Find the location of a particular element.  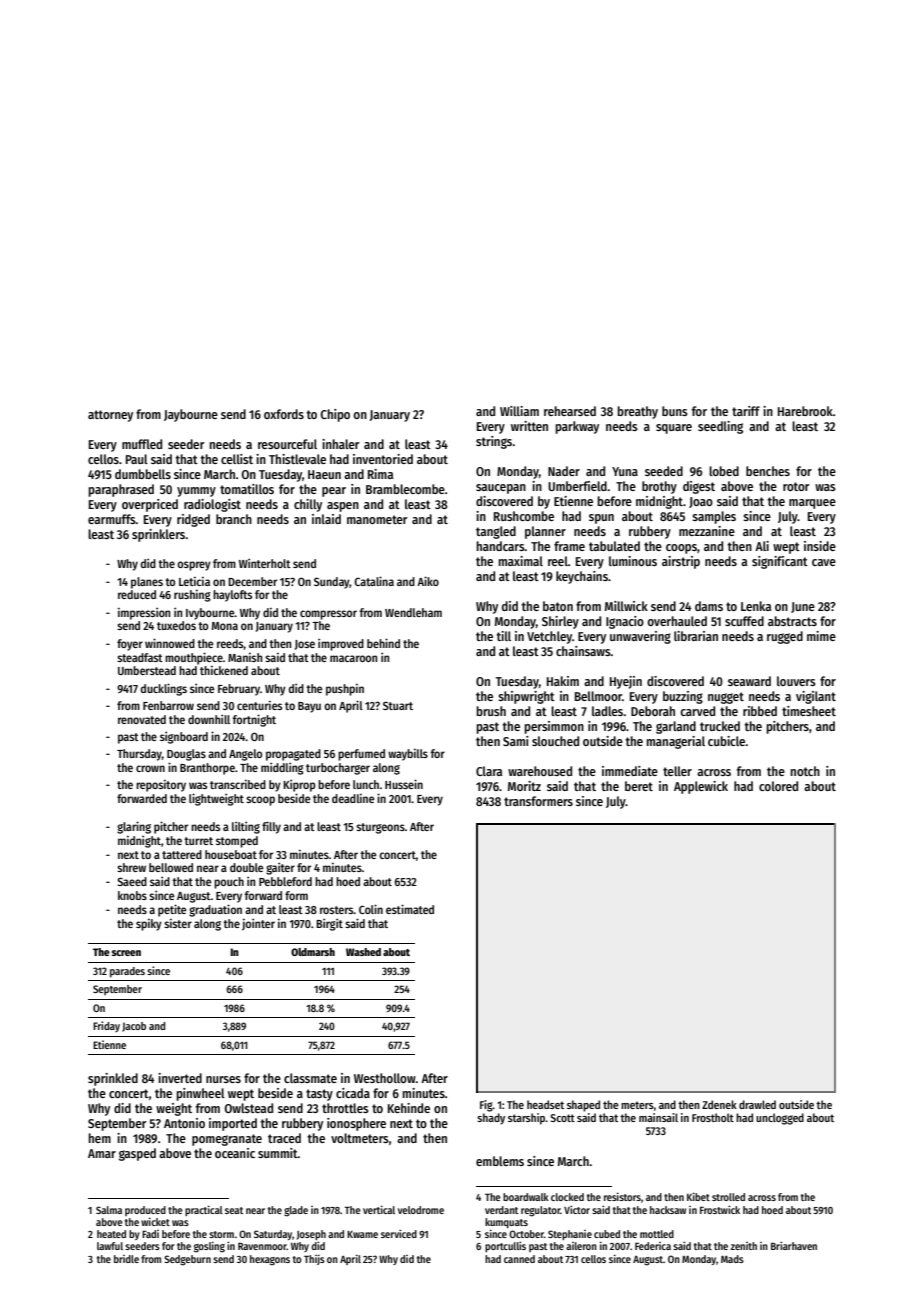

estimated is located at coordinates (410, 909).
